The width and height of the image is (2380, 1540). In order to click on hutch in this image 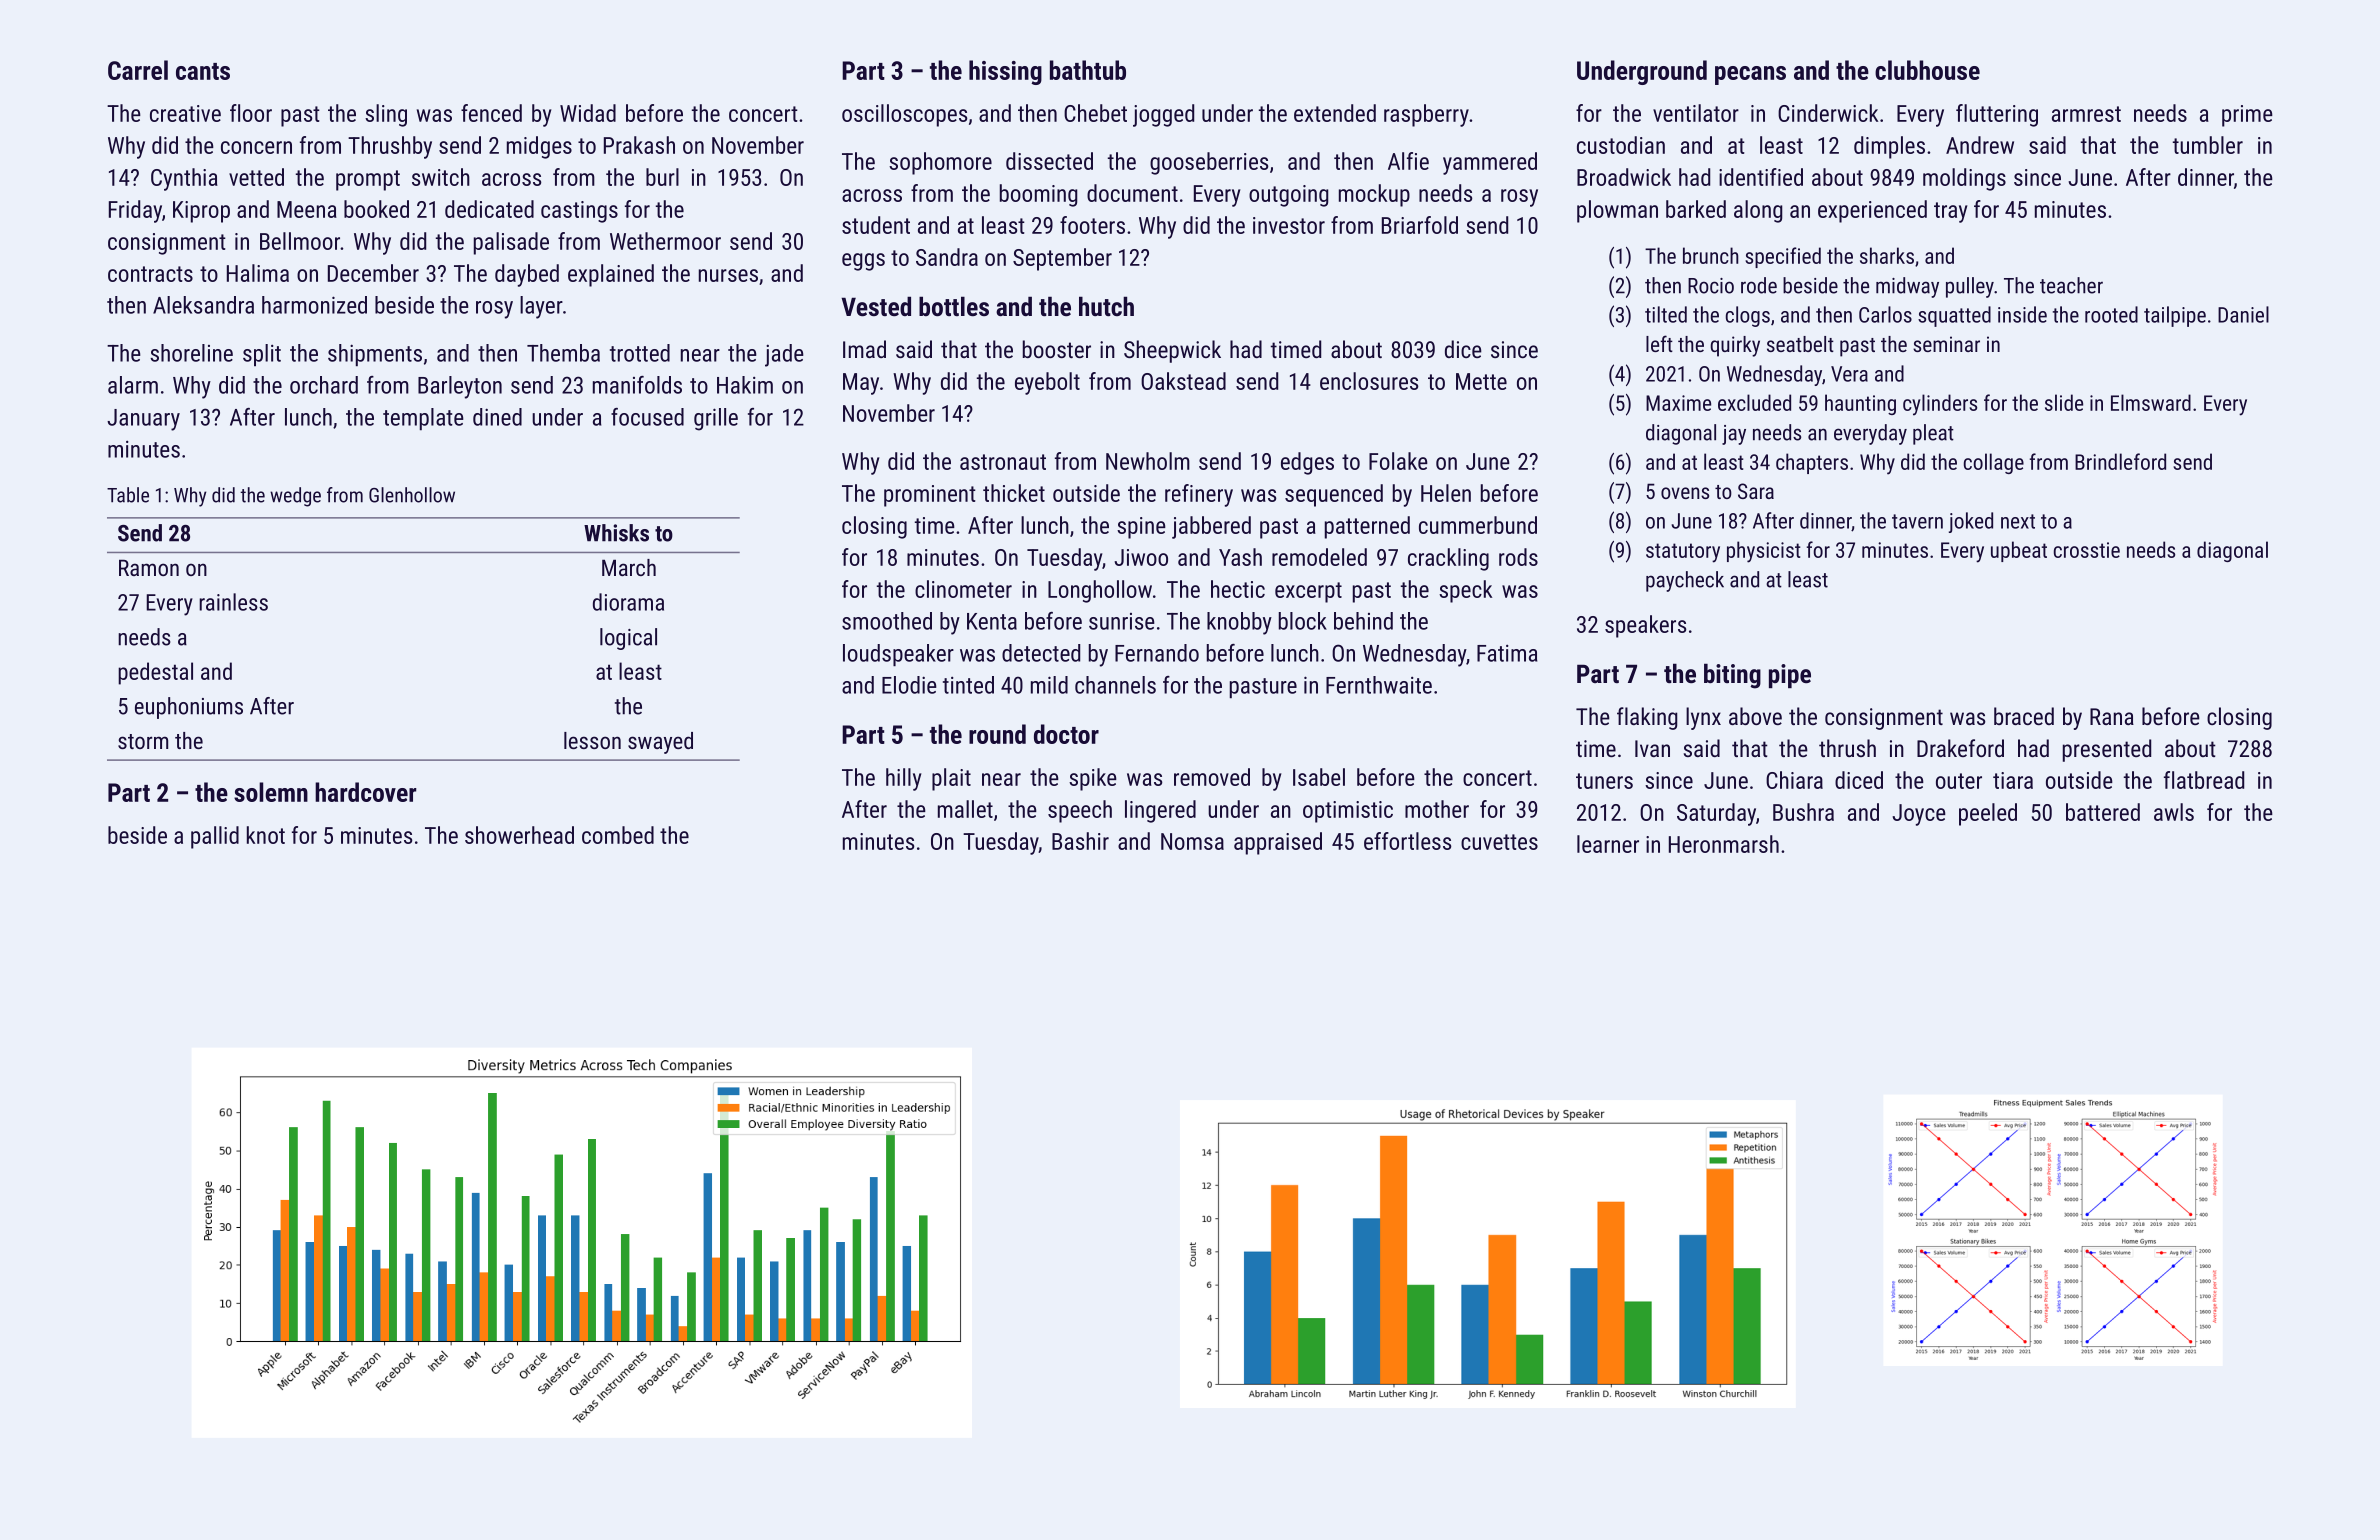, I will do `click(1106, 306)`.
